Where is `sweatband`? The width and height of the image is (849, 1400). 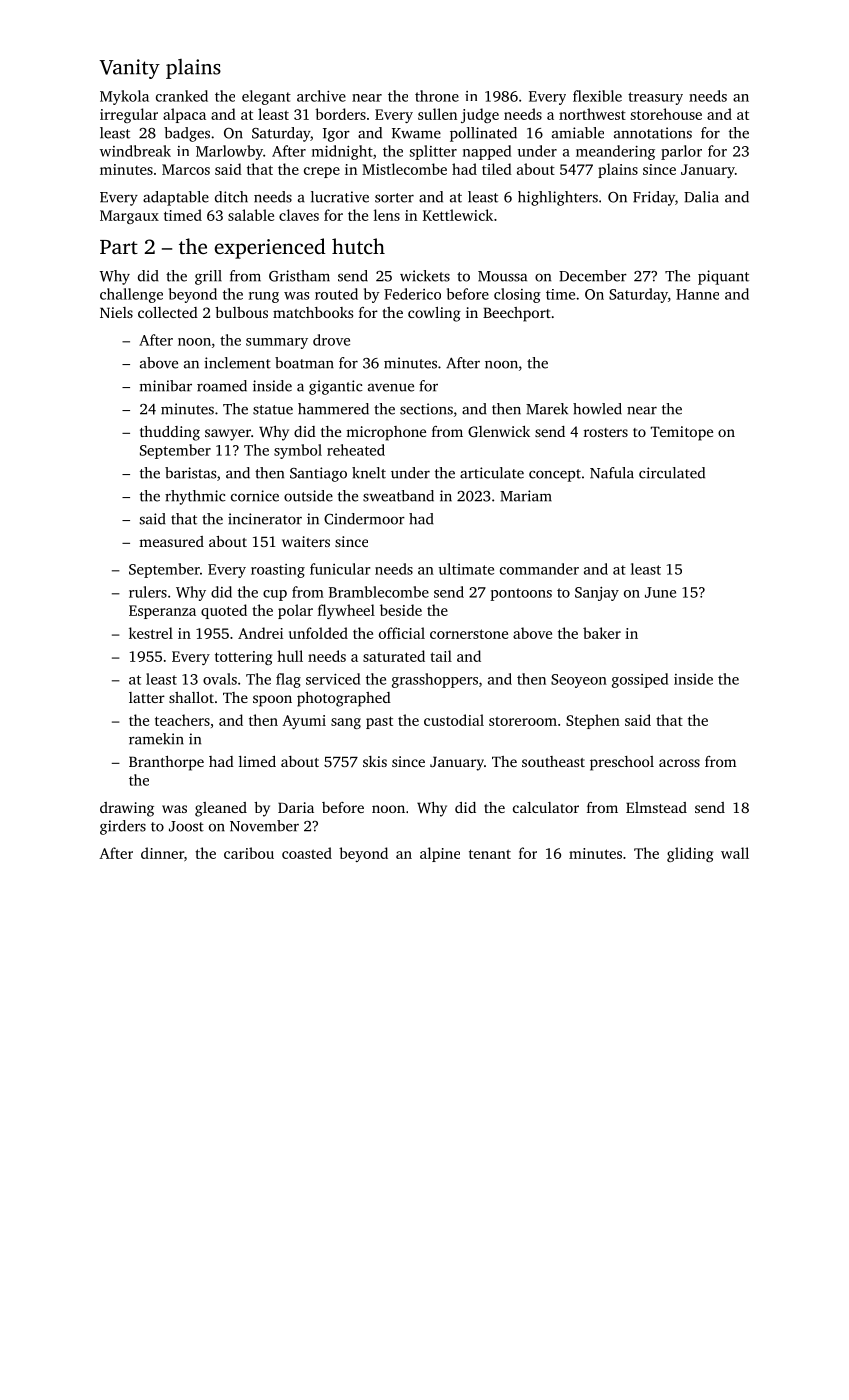 sweatband is located at coordinates (398, 496).
